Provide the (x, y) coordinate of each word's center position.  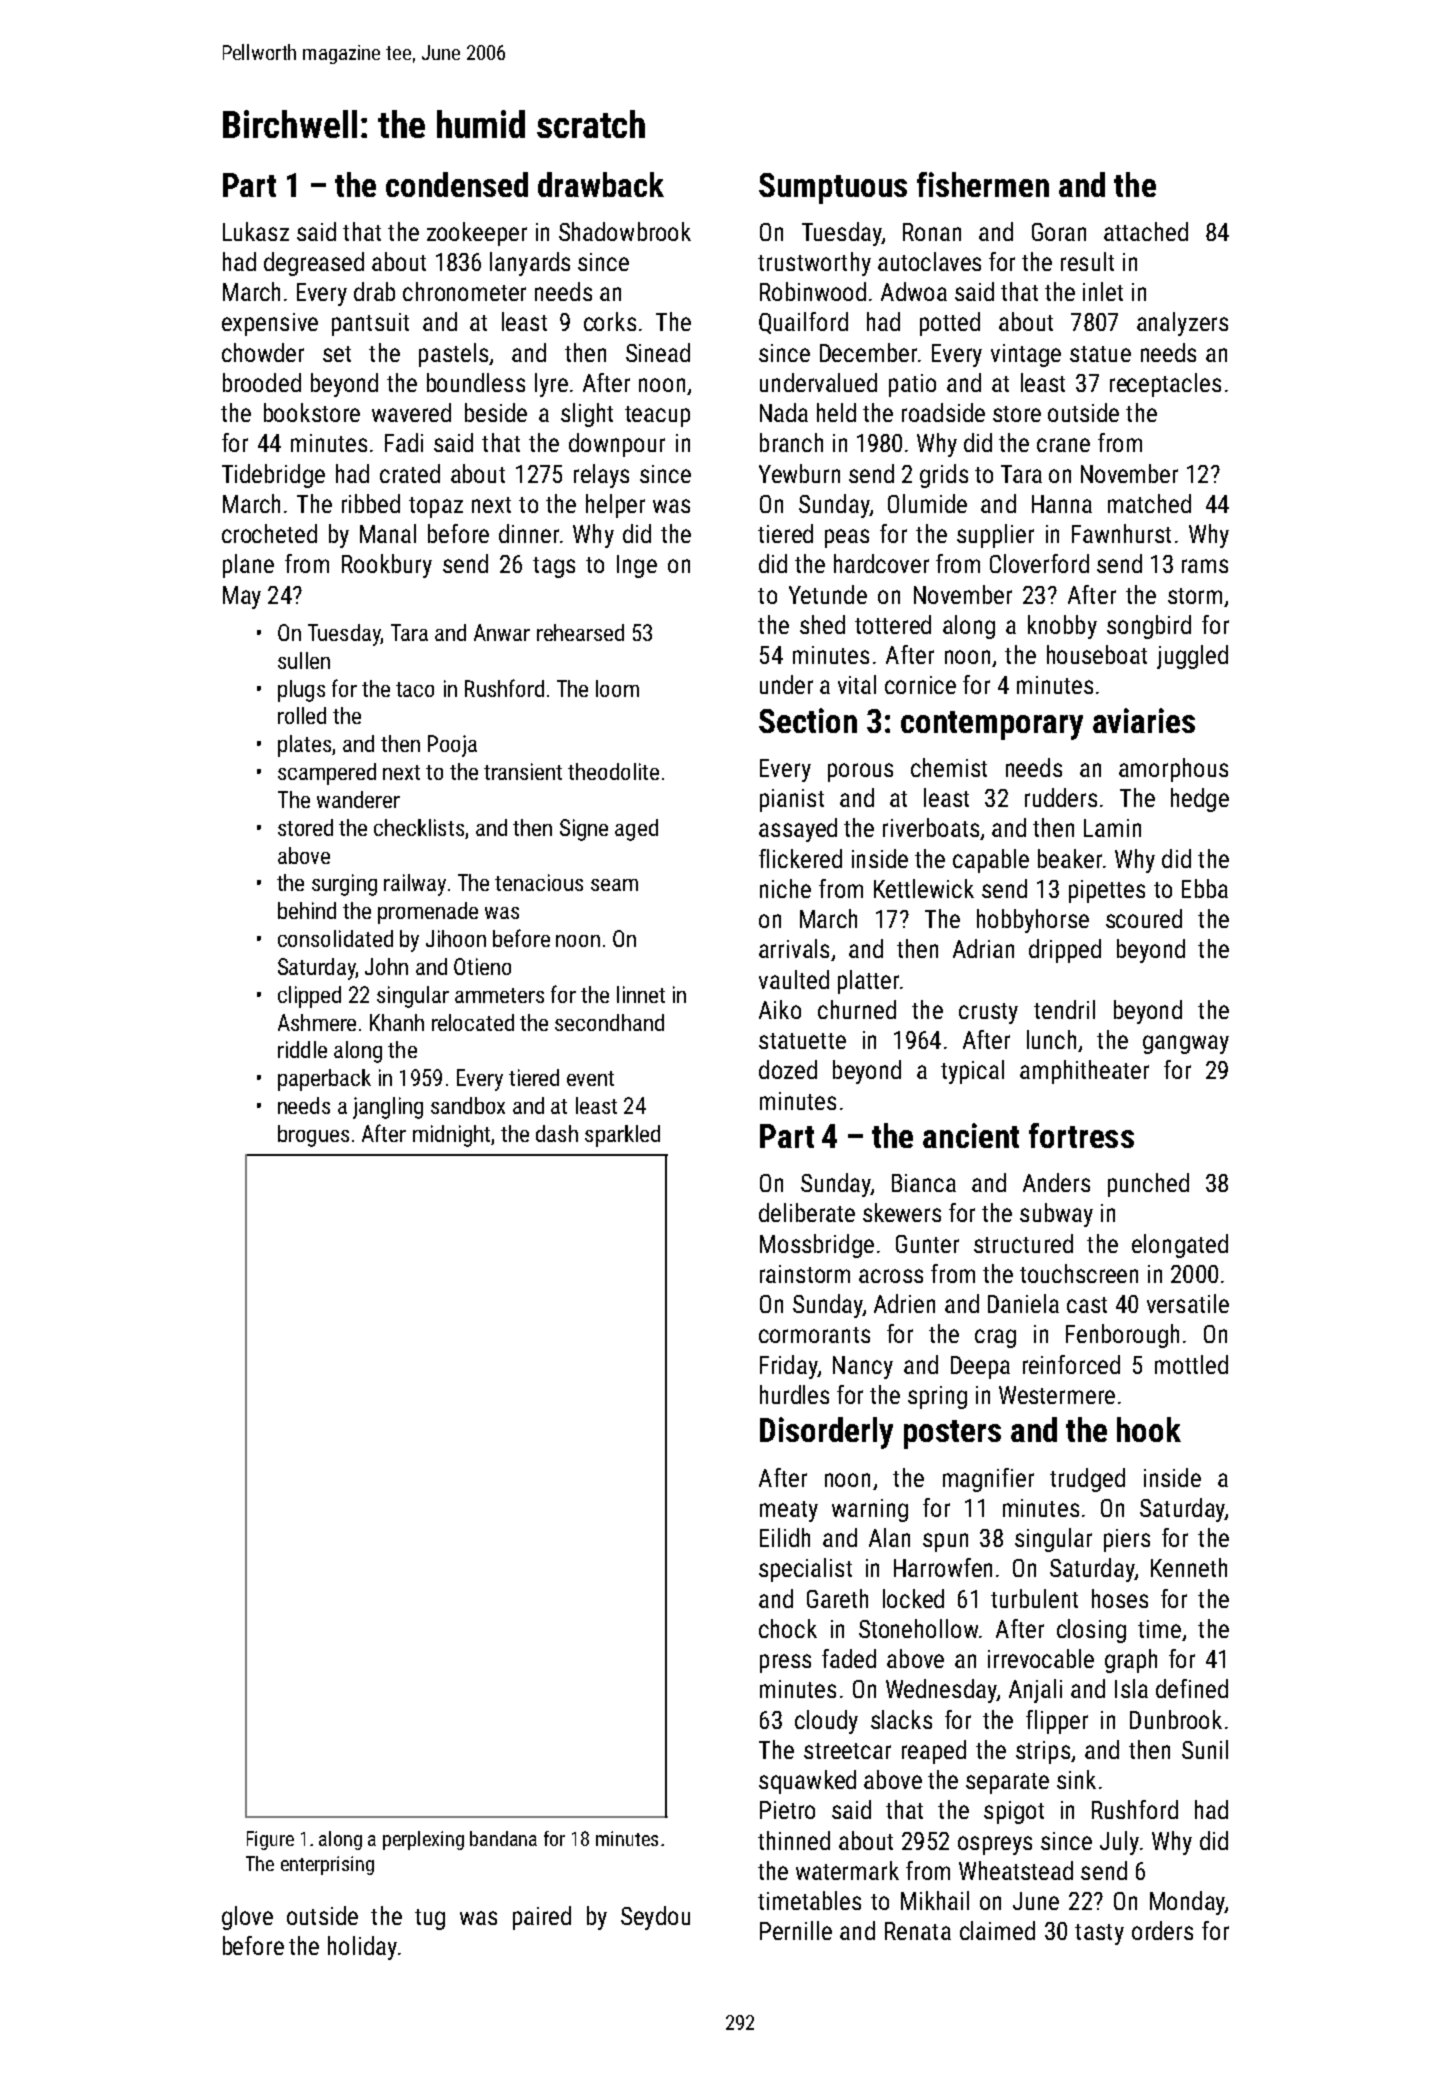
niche (785, 888)
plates (304, 746)
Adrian (983, 948)
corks (610, 321)
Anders (1056, 1182)
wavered (411, 412)
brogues (313, 1136)
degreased (314, 264)
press (785, 1663)
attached (1146, 231)
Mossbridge (817, 1246)
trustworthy (814, 264)
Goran (1059, 232)
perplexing (423, 1840)
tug (430, 1919)
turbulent (1034, 1598)
